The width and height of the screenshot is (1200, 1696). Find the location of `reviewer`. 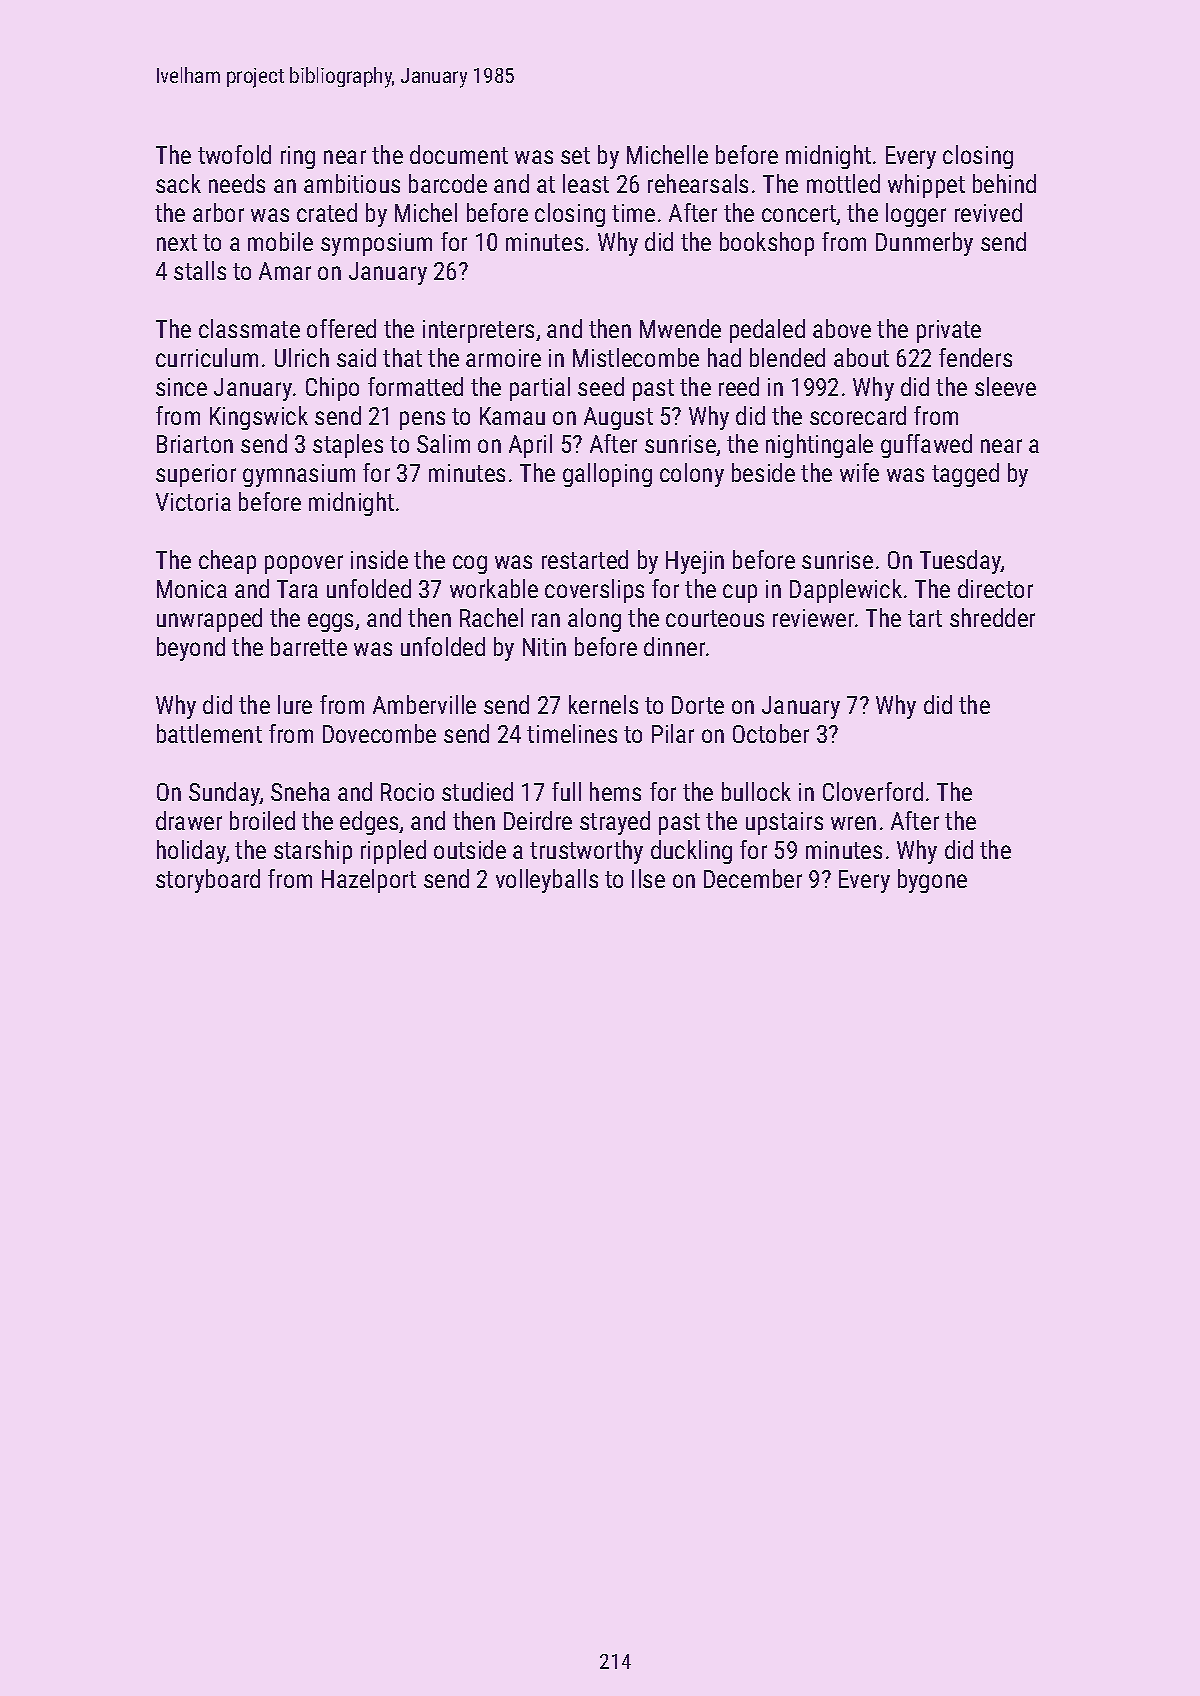

reviewer is located at coordinates (813, 618).
